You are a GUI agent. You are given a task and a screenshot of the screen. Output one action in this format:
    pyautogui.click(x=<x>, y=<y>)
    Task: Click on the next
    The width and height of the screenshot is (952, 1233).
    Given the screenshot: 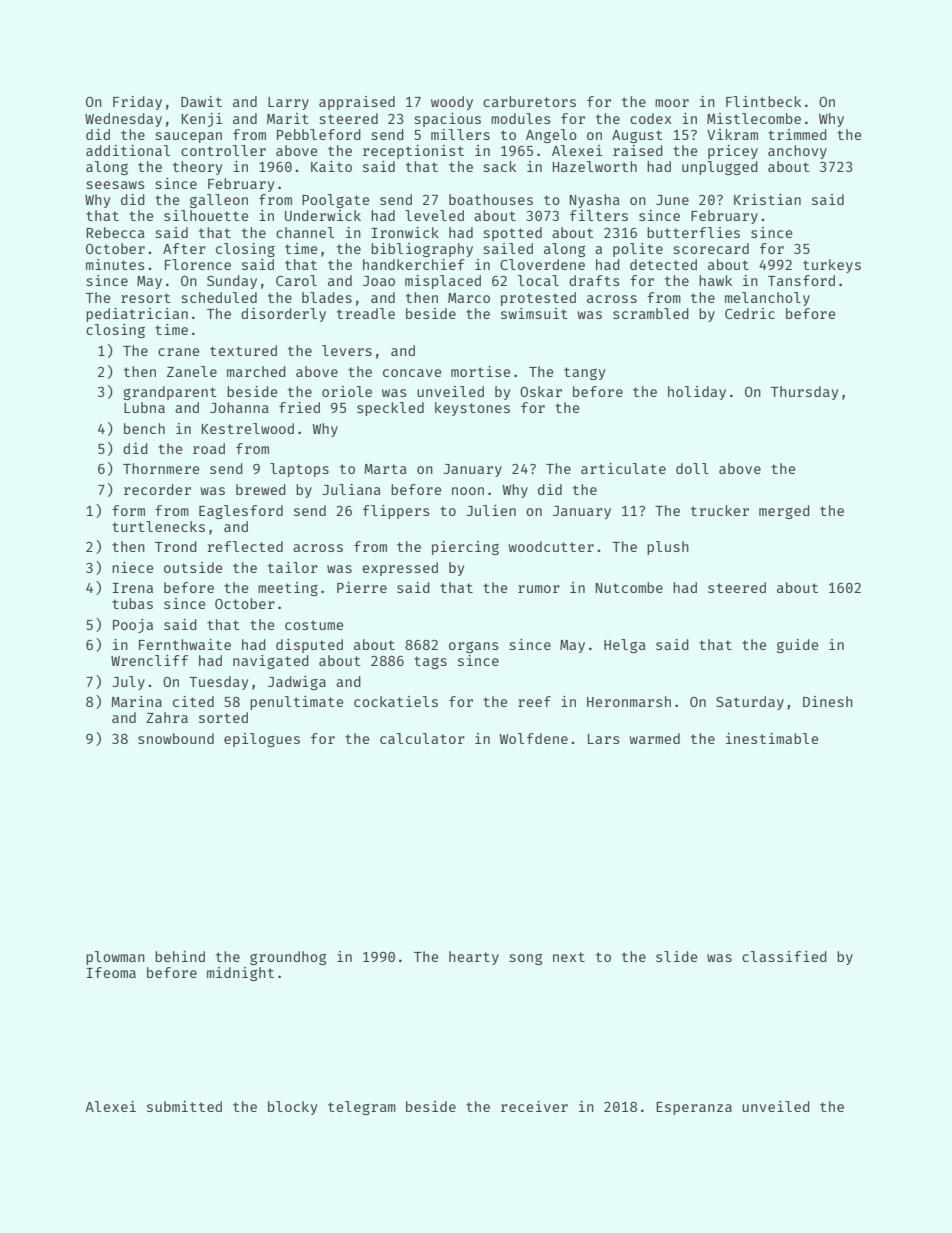 What is the action you would take?
    pyautogui.click(x=569, y=957)
